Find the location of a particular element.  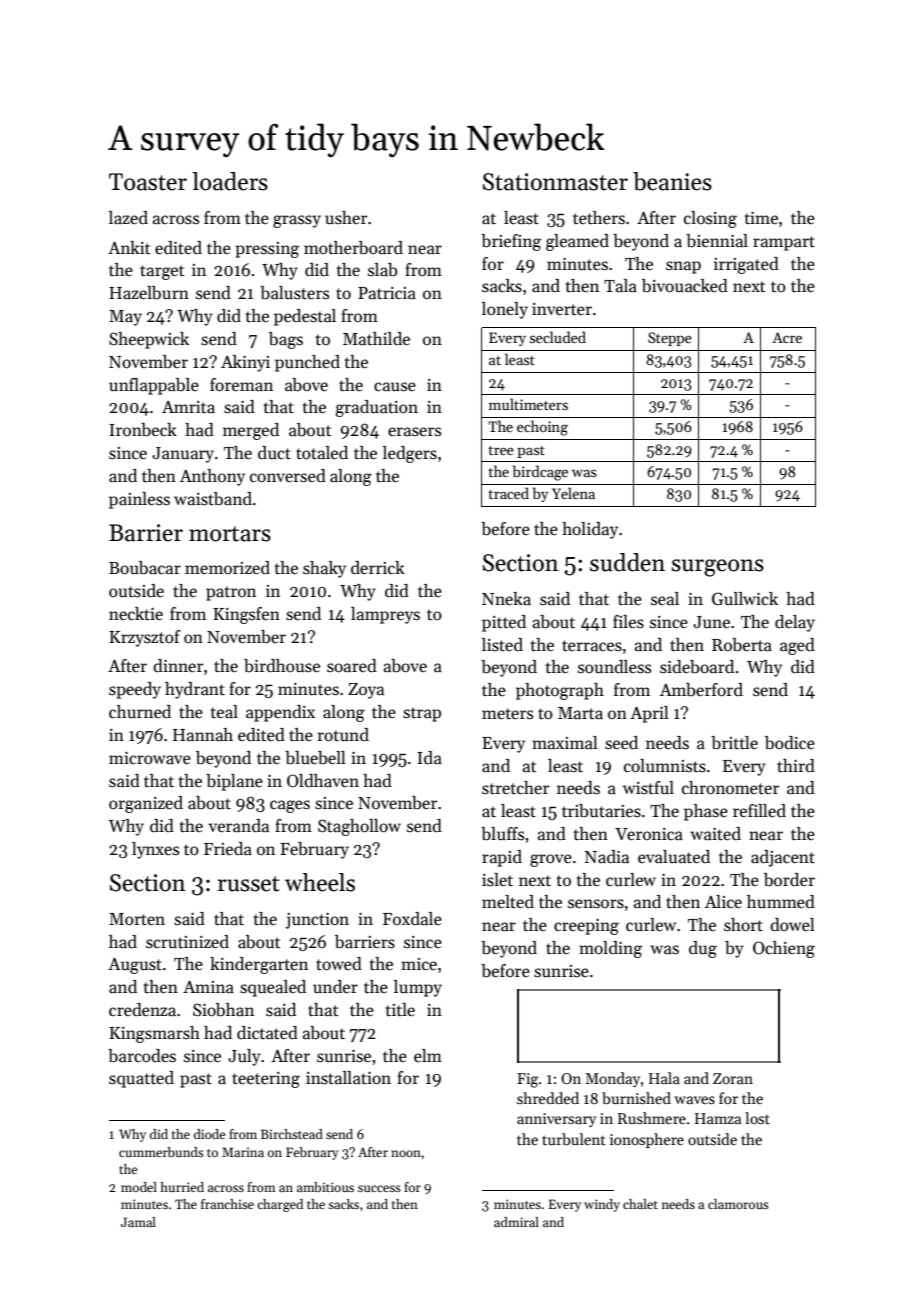

hydrant is located at coordinates (195, 690).
